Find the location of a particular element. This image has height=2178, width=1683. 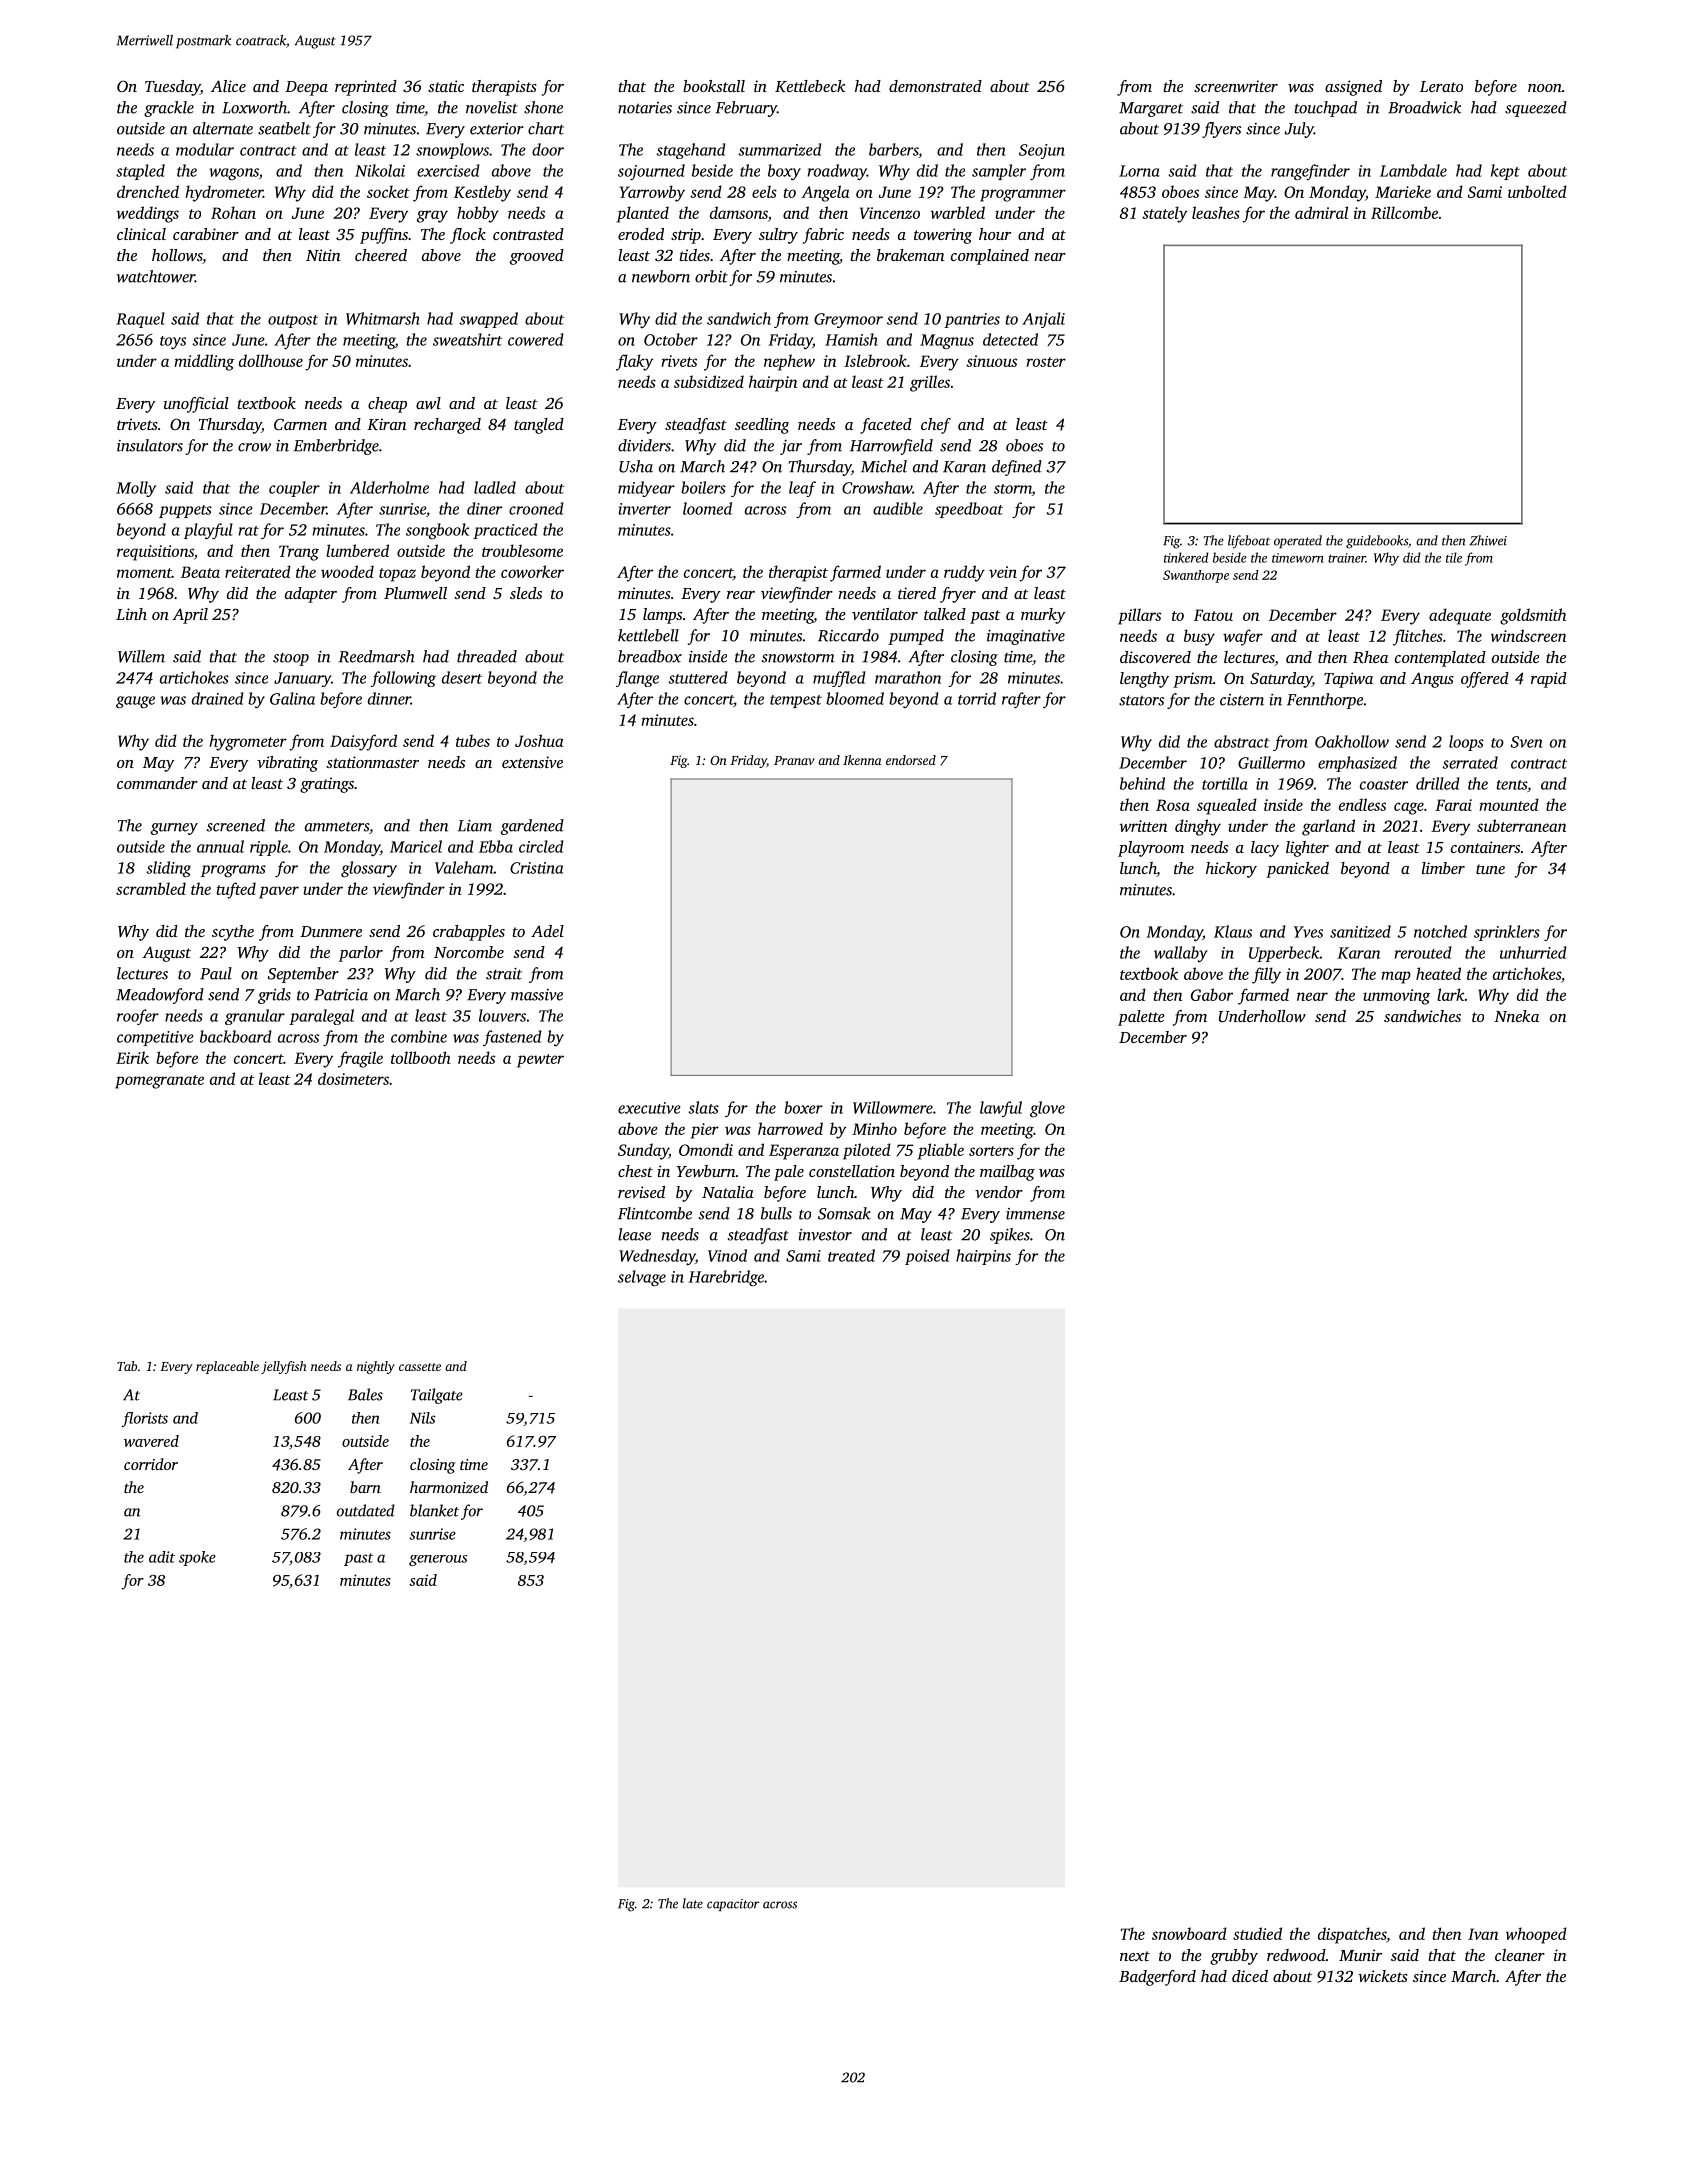

stators is located at coordinates (1141, 701).
